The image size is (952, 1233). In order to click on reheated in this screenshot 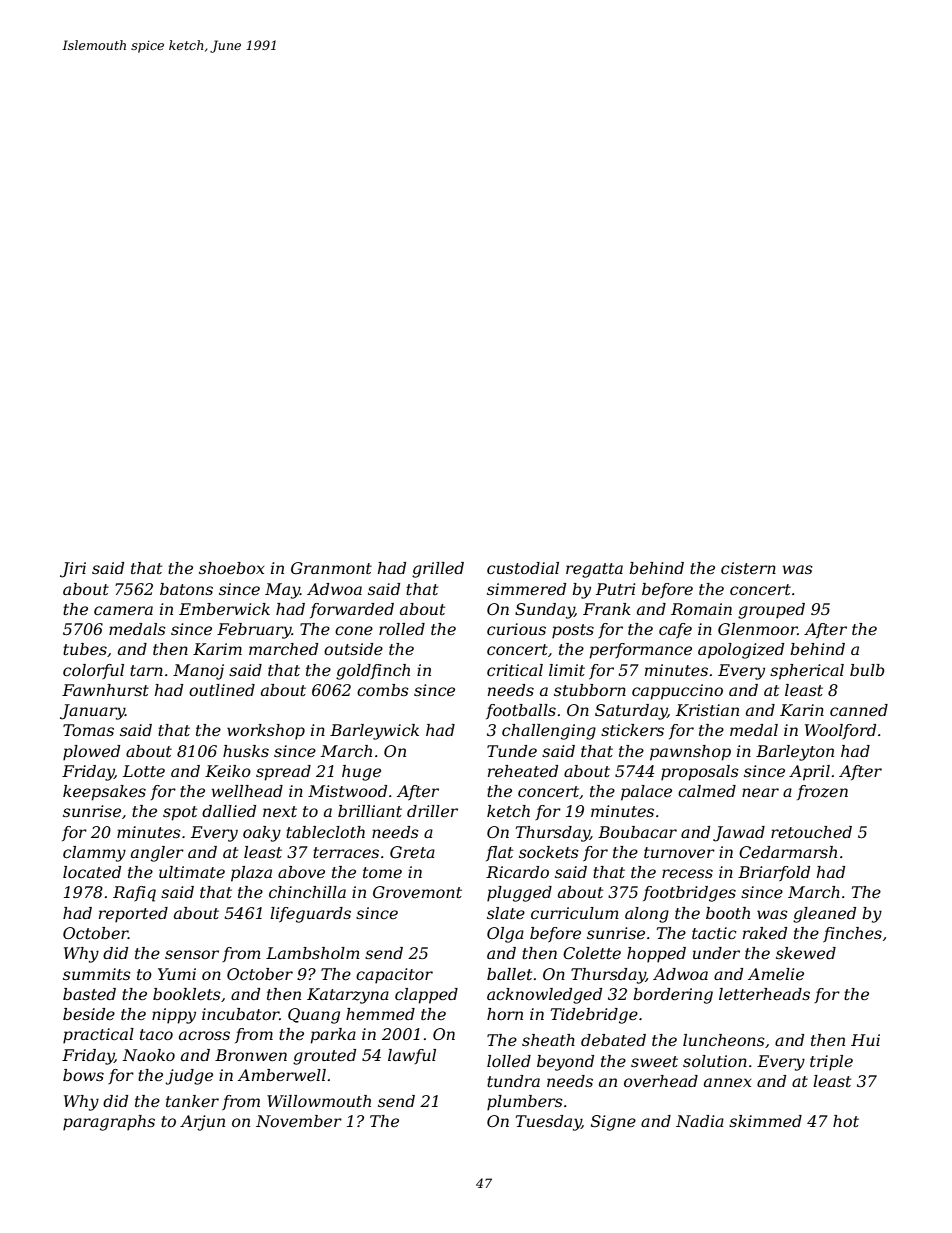, I will do `click(523, 771)`.
